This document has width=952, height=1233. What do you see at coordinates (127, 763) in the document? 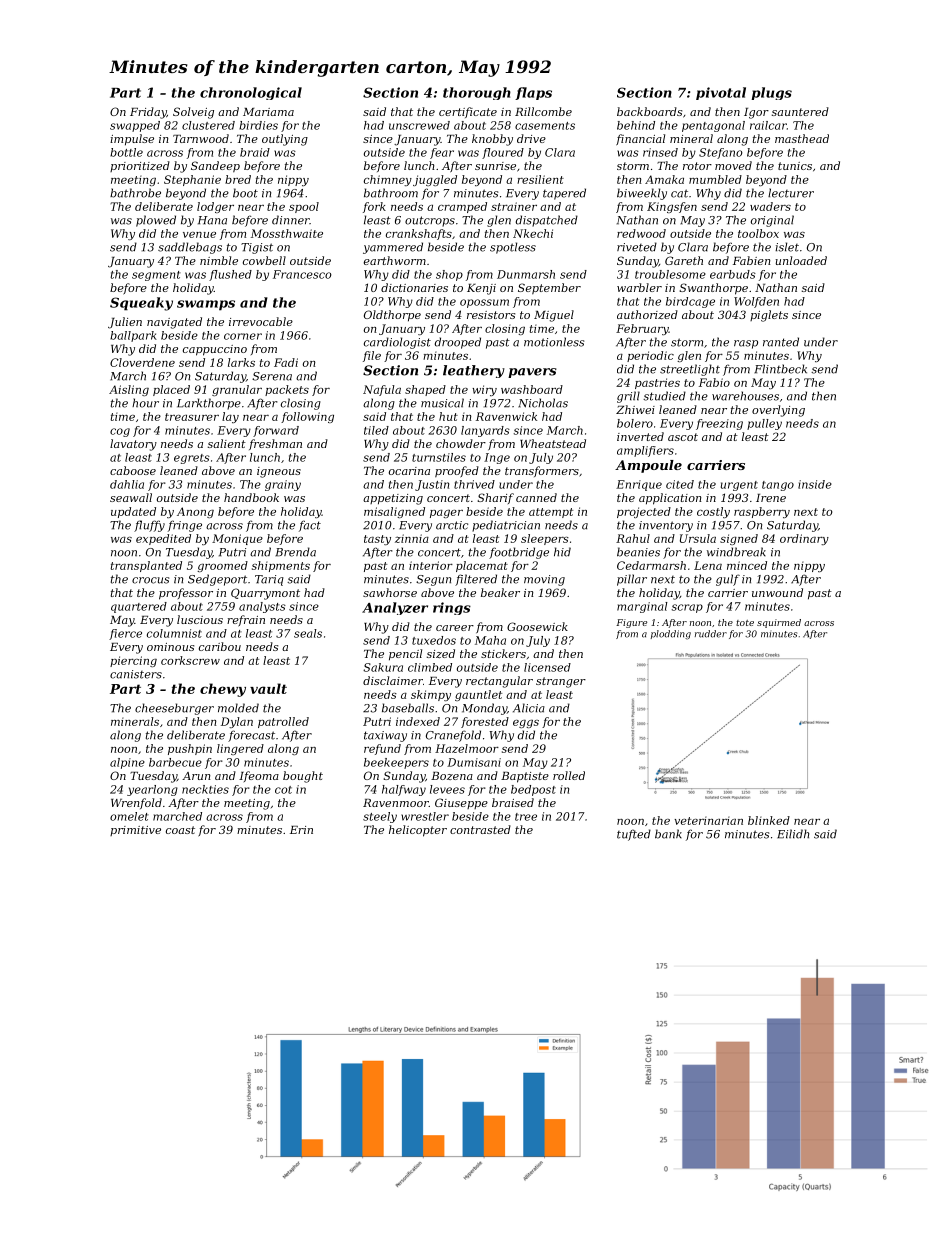
I see `alpine` at bounding box center [127, 763].
